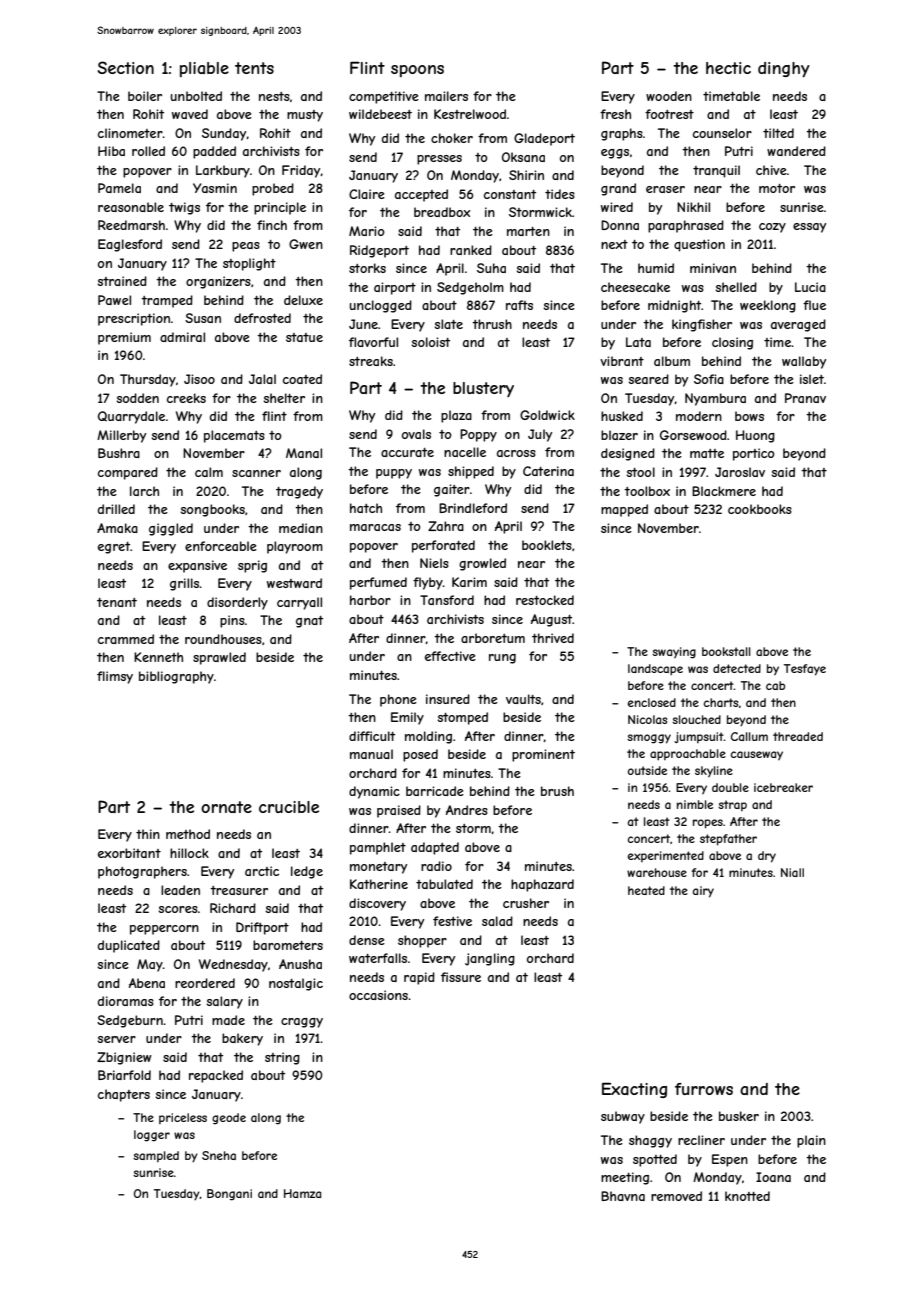 The height and width of the screenshot is (1308, 924). What do you see at coordinates (204, 69) in the screenshot?
I see `pliable` at bounding box center [204, 69].
